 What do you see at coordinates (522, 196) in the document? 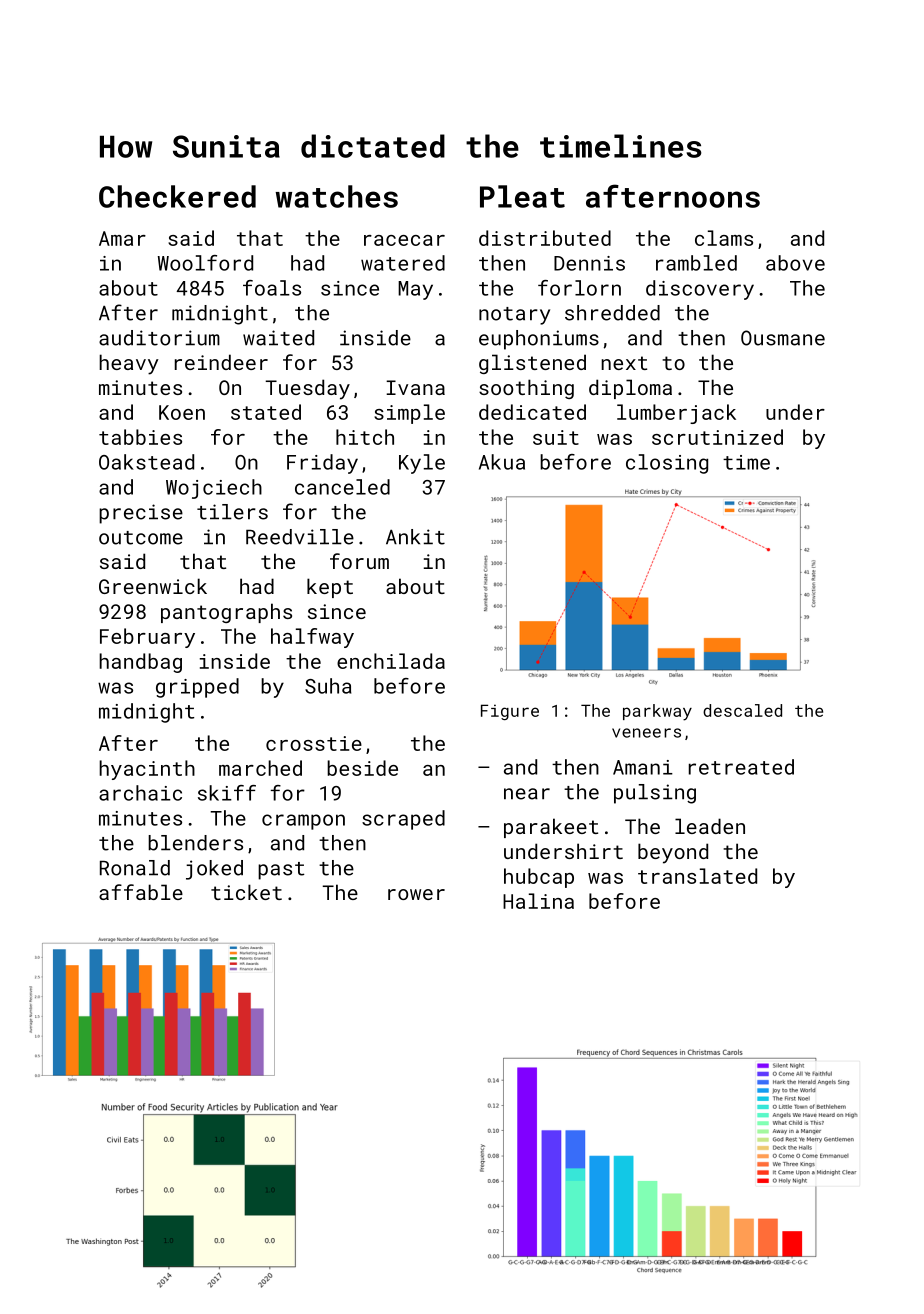
I see `Pleat` at bounding box center [522, 196].
